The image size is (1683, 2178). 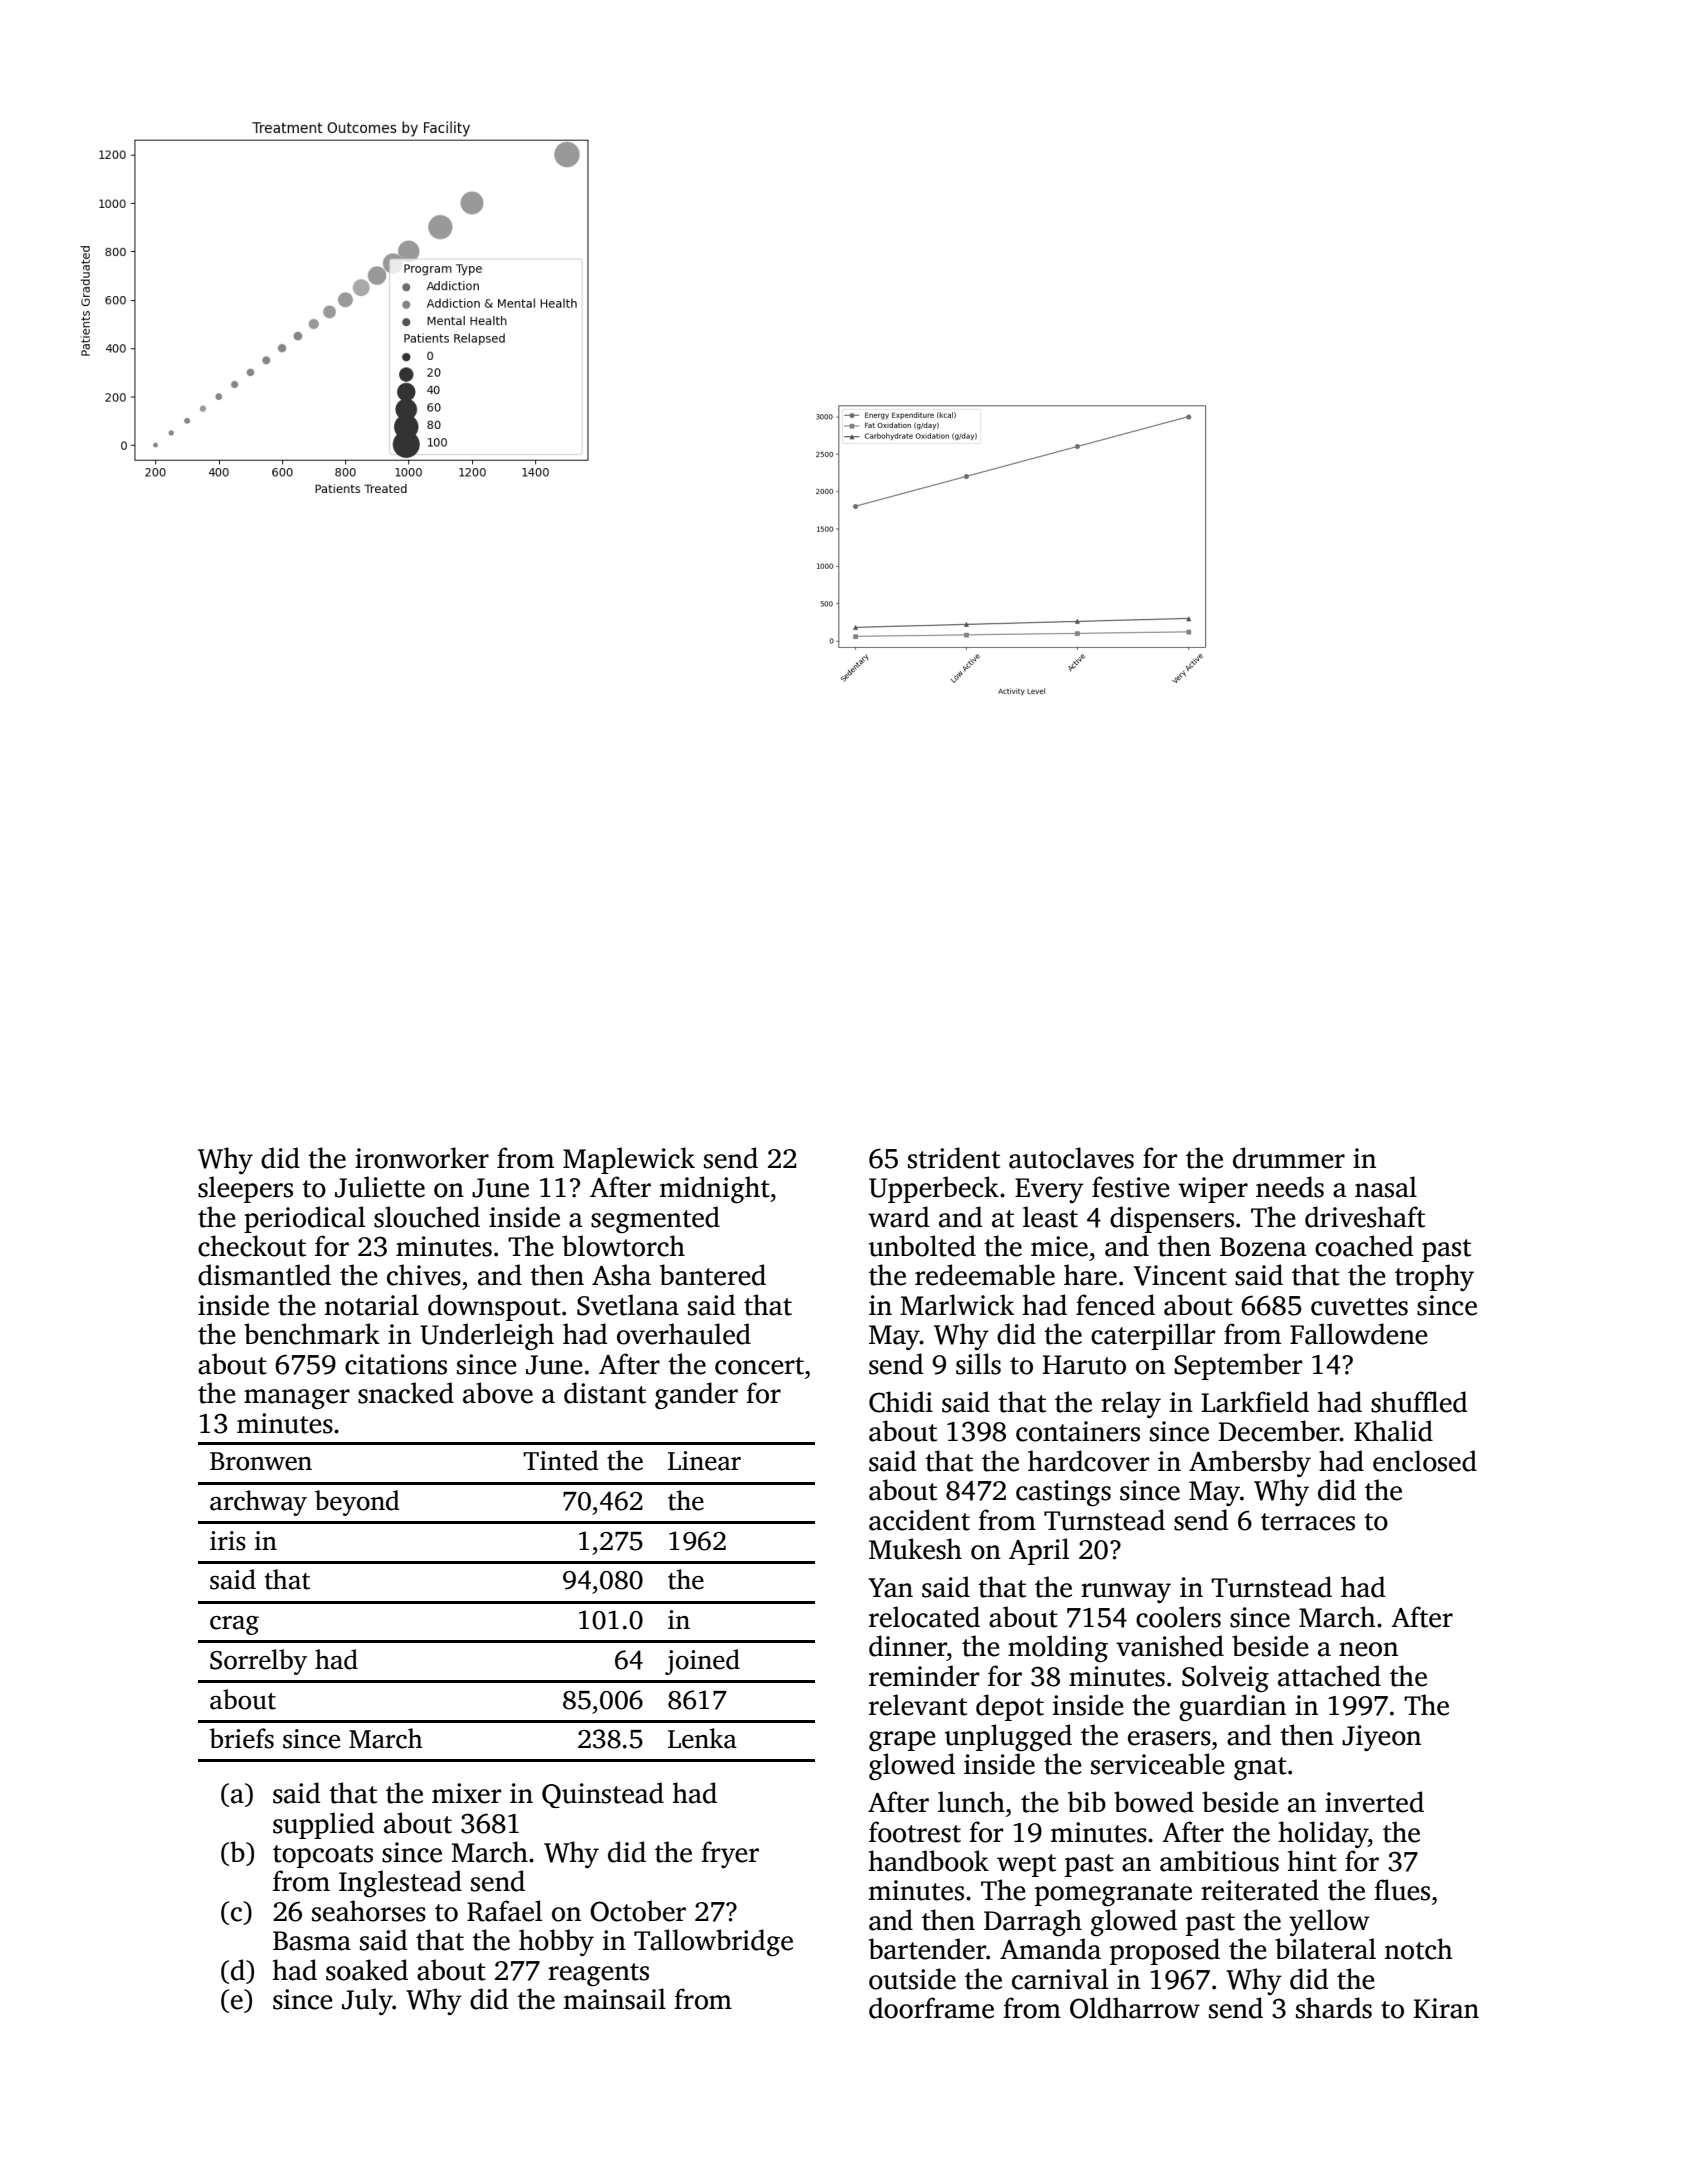 I want to click on mainsail, so click(x=615, y=1999).
